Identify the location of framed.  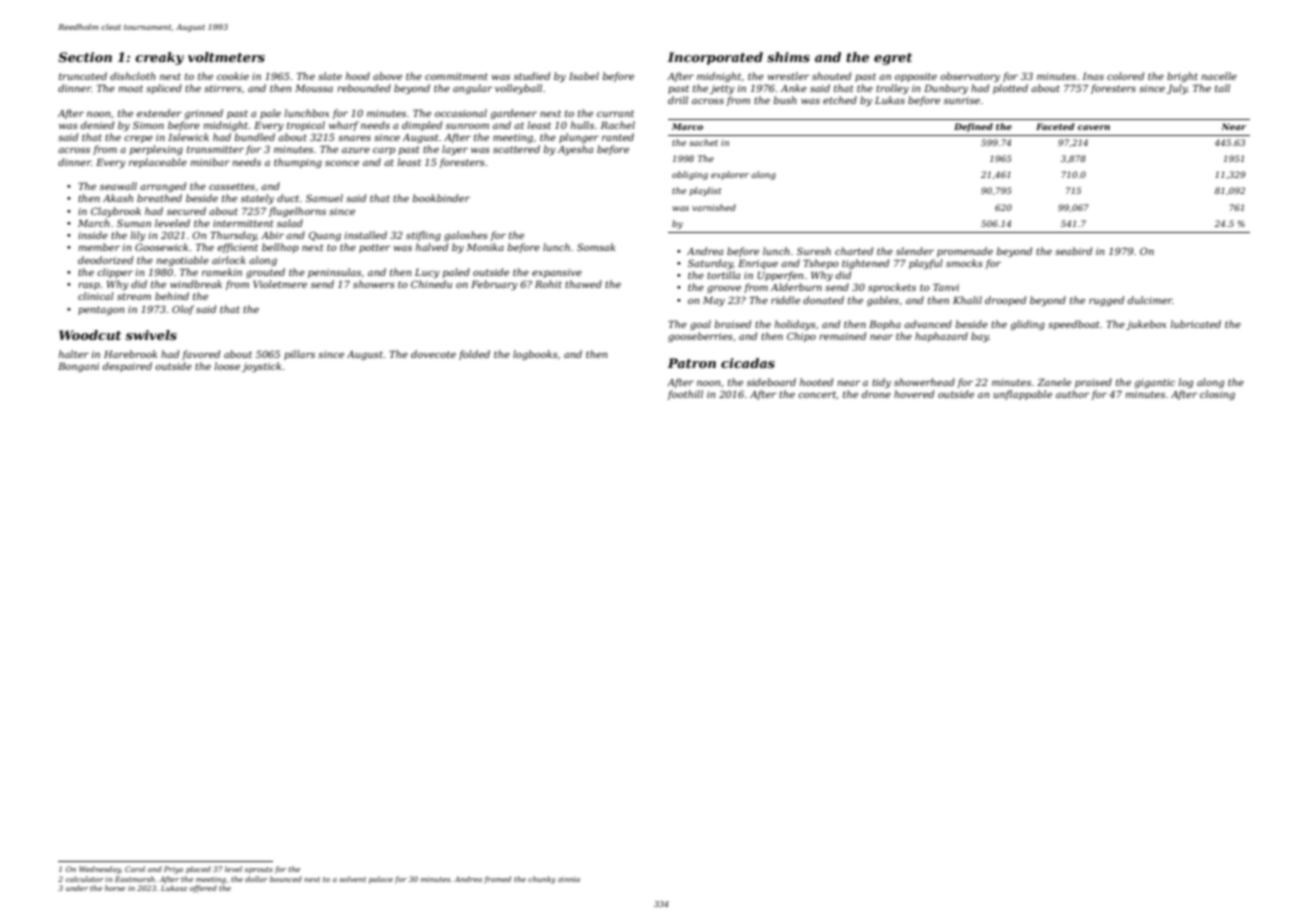
(497, 880).
